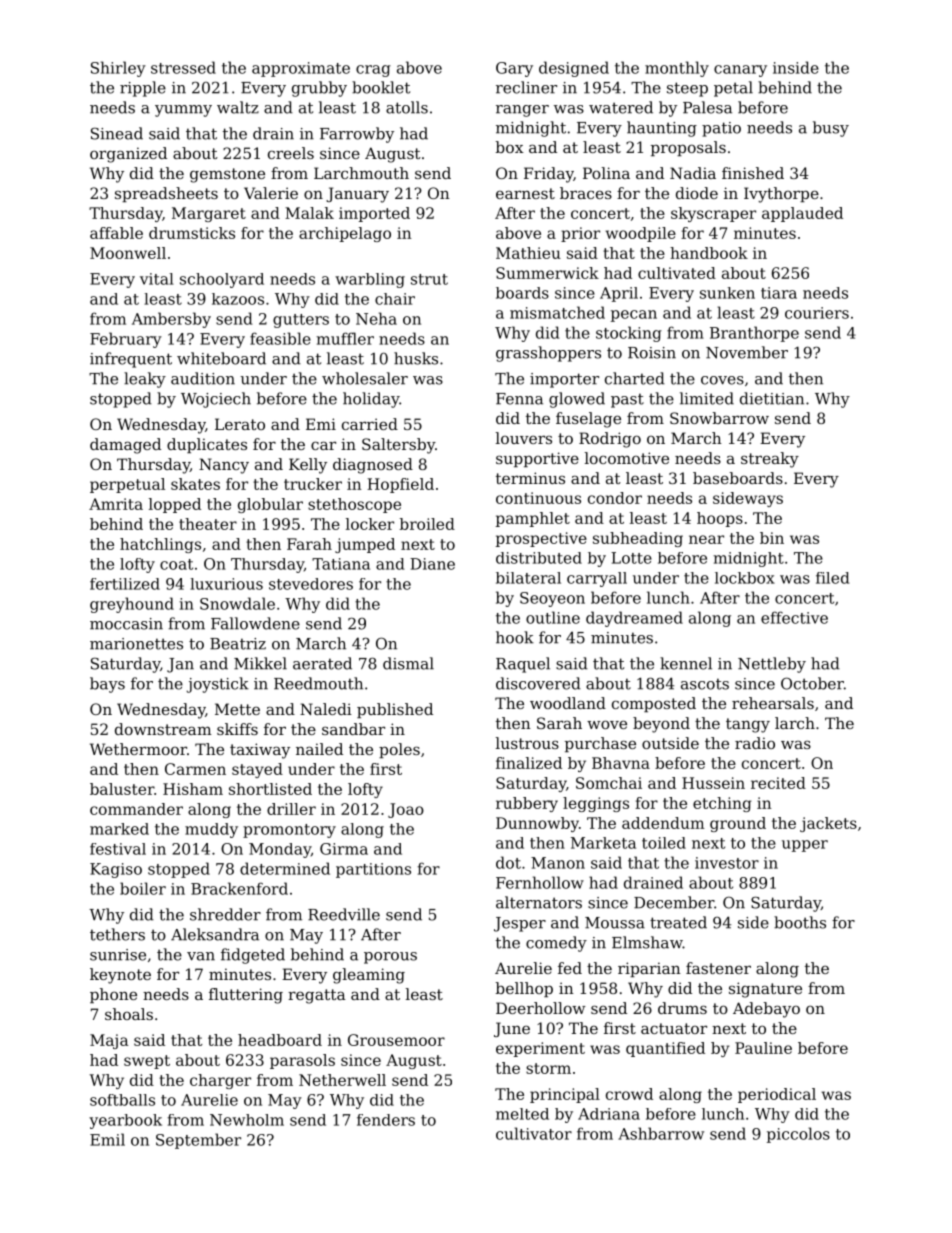 The height and width of the screenshot is (1233, 952). What do you see at coordinates (778, 783) in the screenshot?
I see `recited` at bounding box center [778, 783].
